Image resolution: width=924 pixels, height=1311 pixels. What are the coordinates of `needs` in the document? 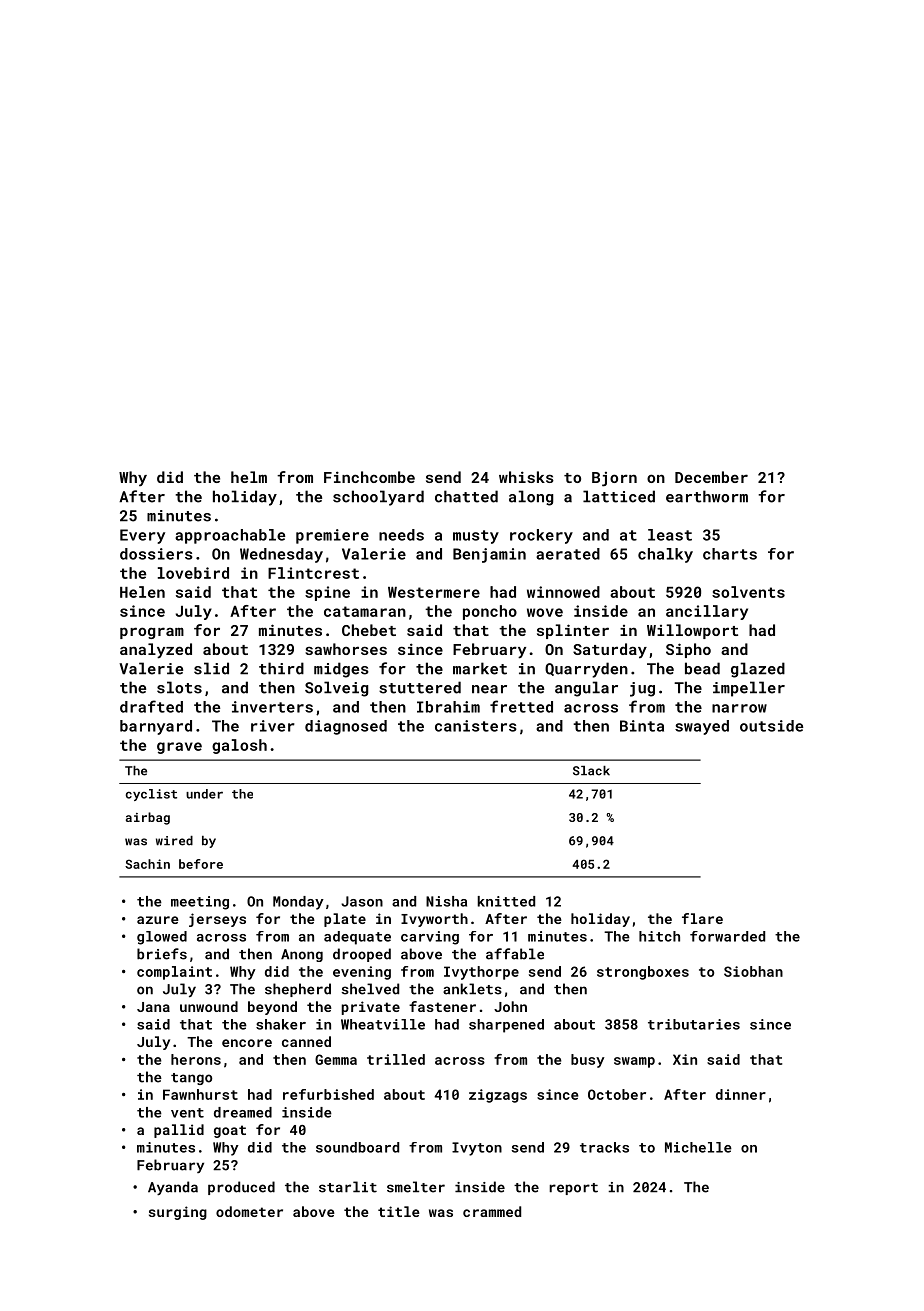 It's located at (401, 535).
